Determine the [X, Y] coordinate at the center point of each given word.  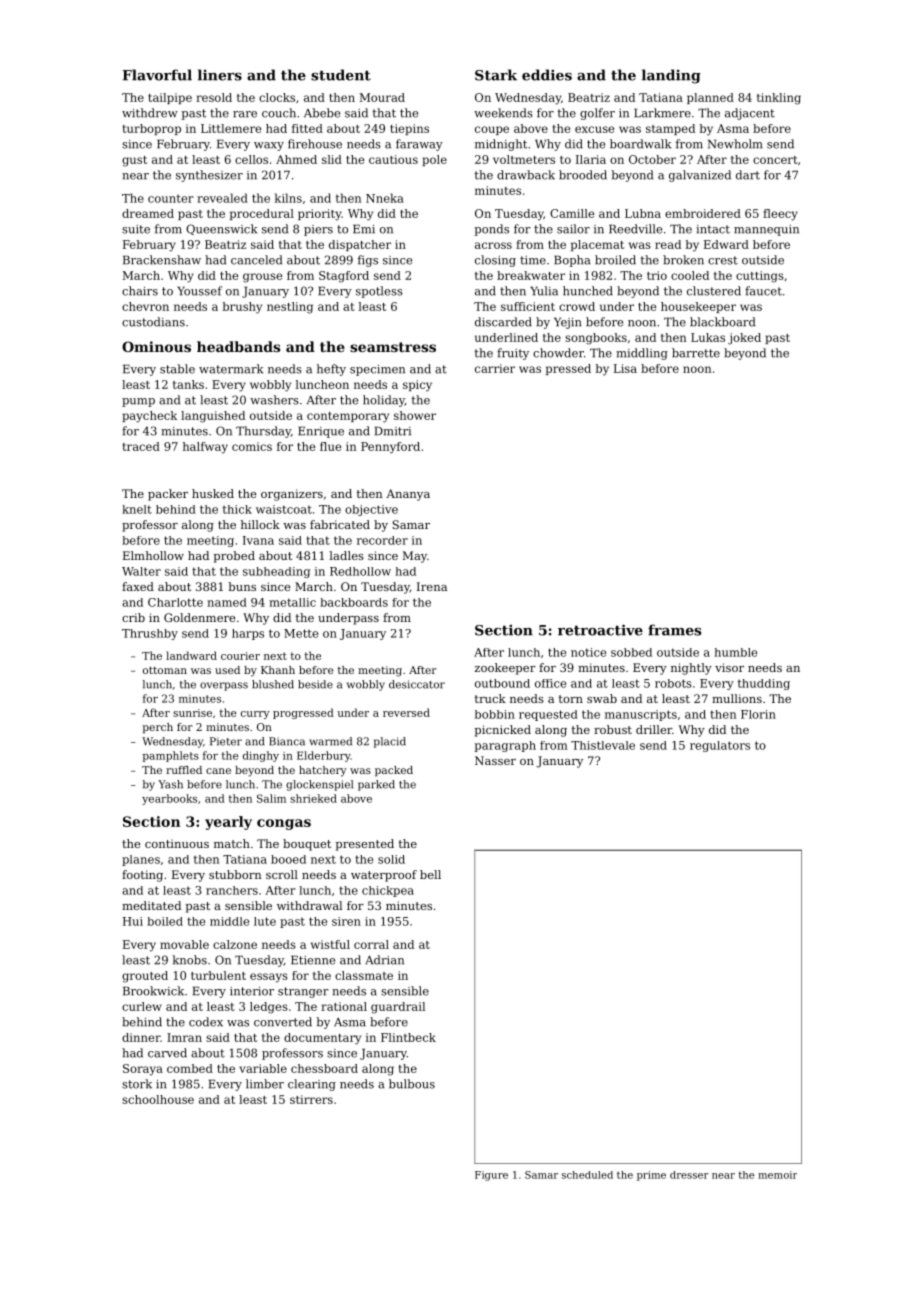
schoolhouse [158, 1099]
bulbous [412, 1084]
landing [671, 76]
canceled [256, 260]
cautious [393, 159]
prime [651, 1176]
